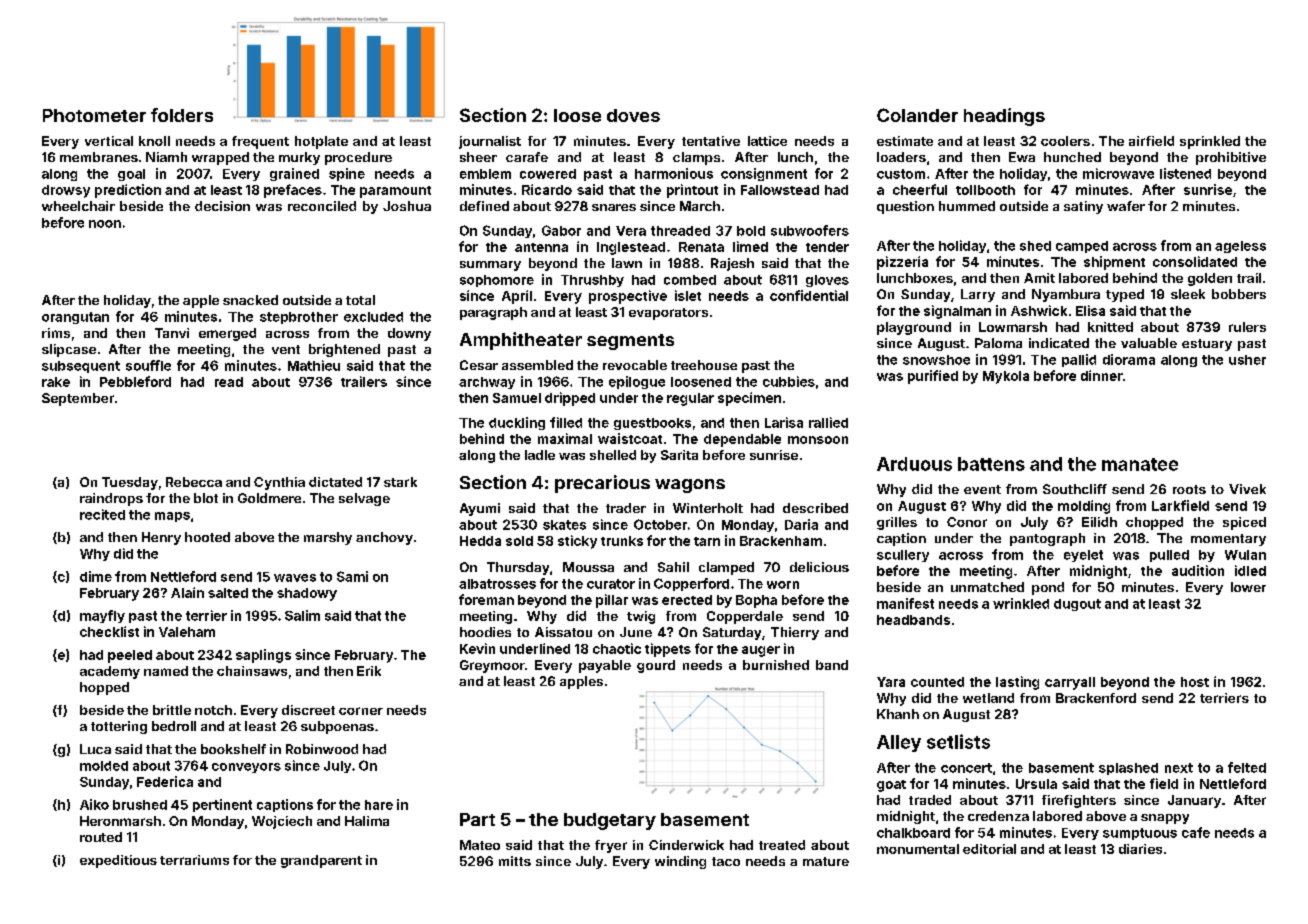 This screenshot has height=924, width=1308. I want to click on Photometer, so click(94, 115).
